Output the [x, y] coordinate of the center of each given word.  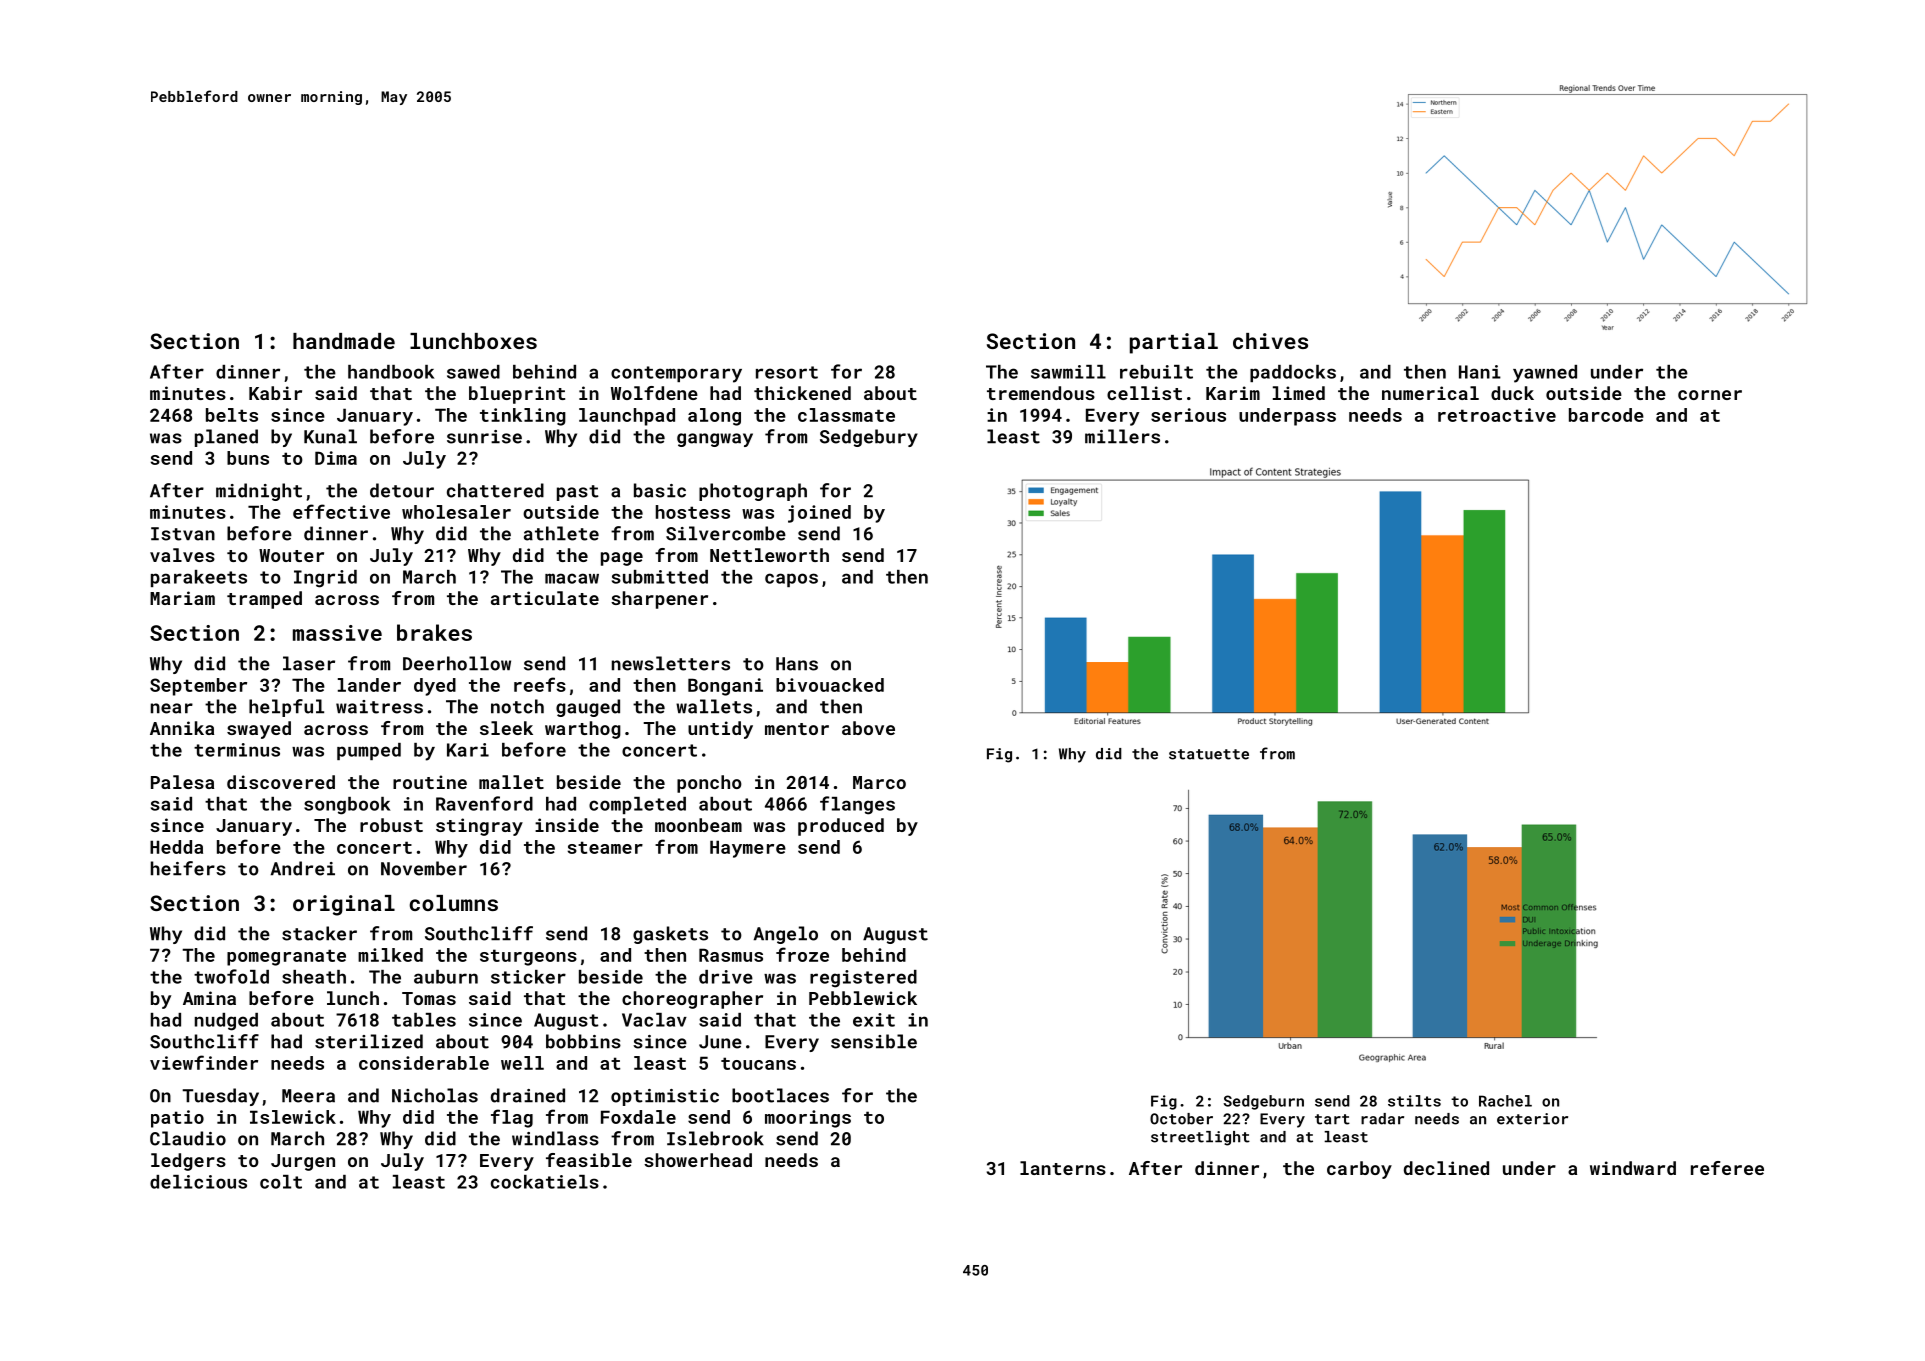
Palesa [182, 782]
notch [517, 706]
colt [281, 1182]
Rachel [1505, 1101]
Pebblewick [863, 998]
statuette [1209, 754]
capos [791, 580]
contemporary [676, 374]
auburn [446, 977]
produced [841, 827]
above [868, 728]
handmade [344, 341]
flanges [857, 805]
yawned [1545, 374]
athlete [561, 533]
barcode [1606, 415]
